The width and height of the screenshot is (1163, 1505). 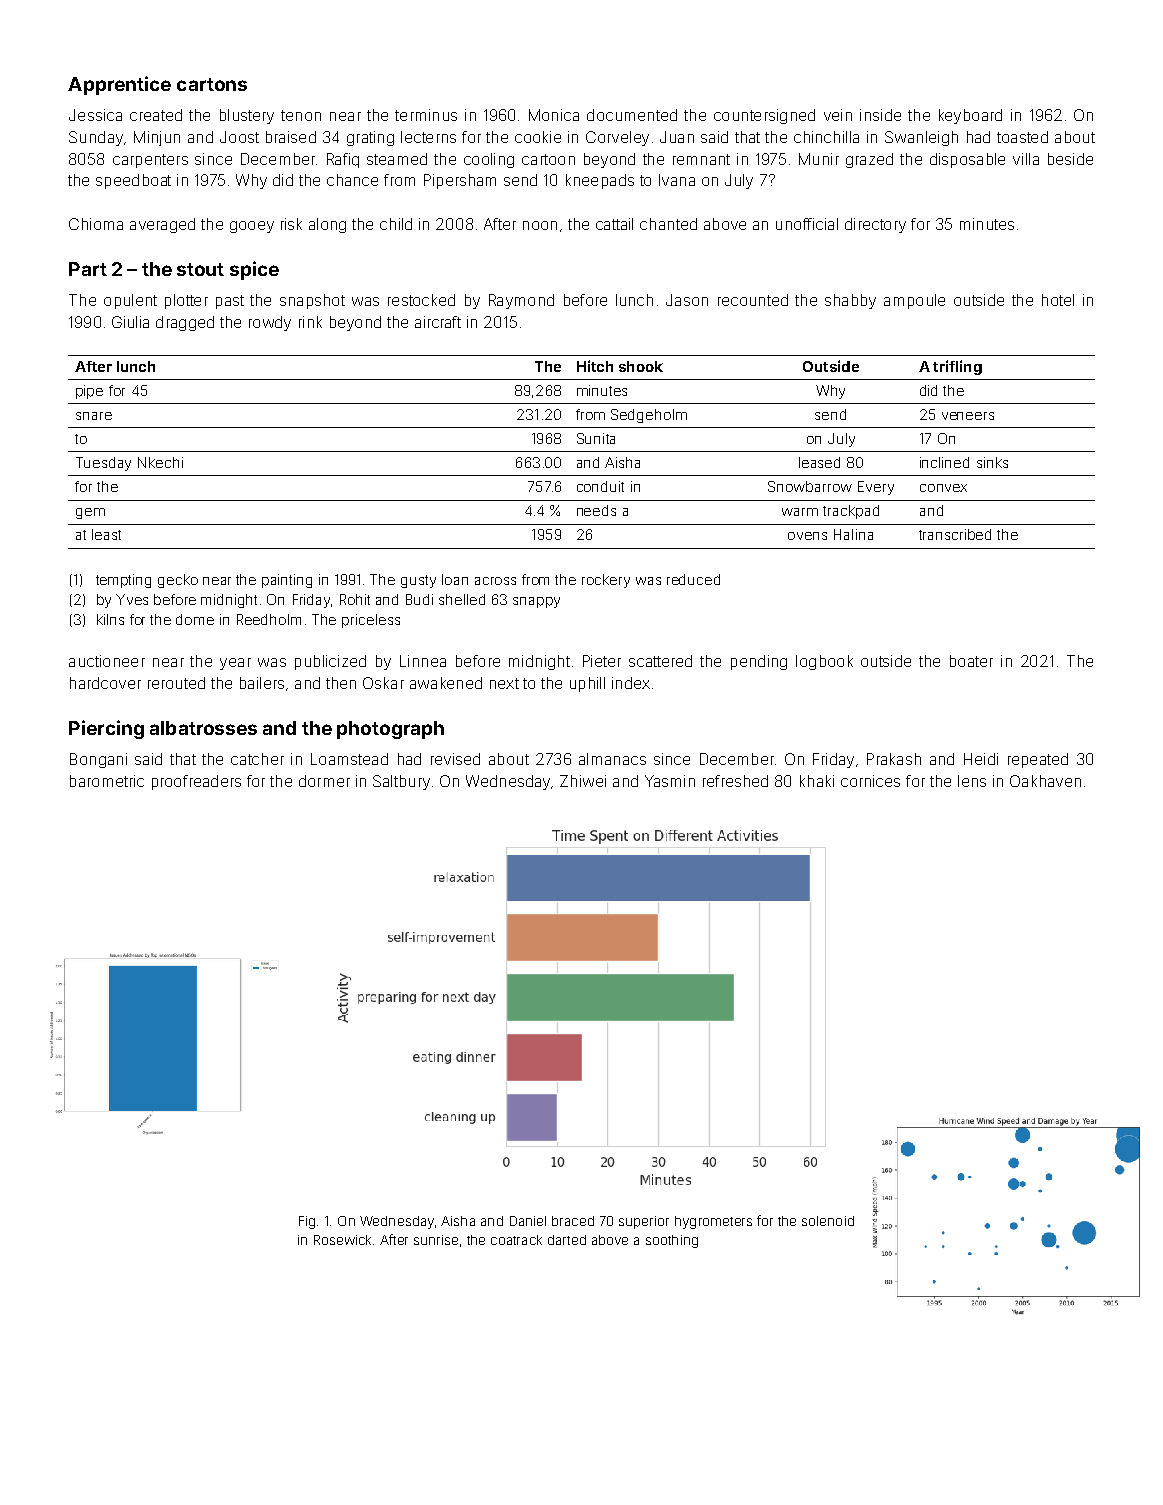 I want to click on Halina, so click(x=853, y=534).
